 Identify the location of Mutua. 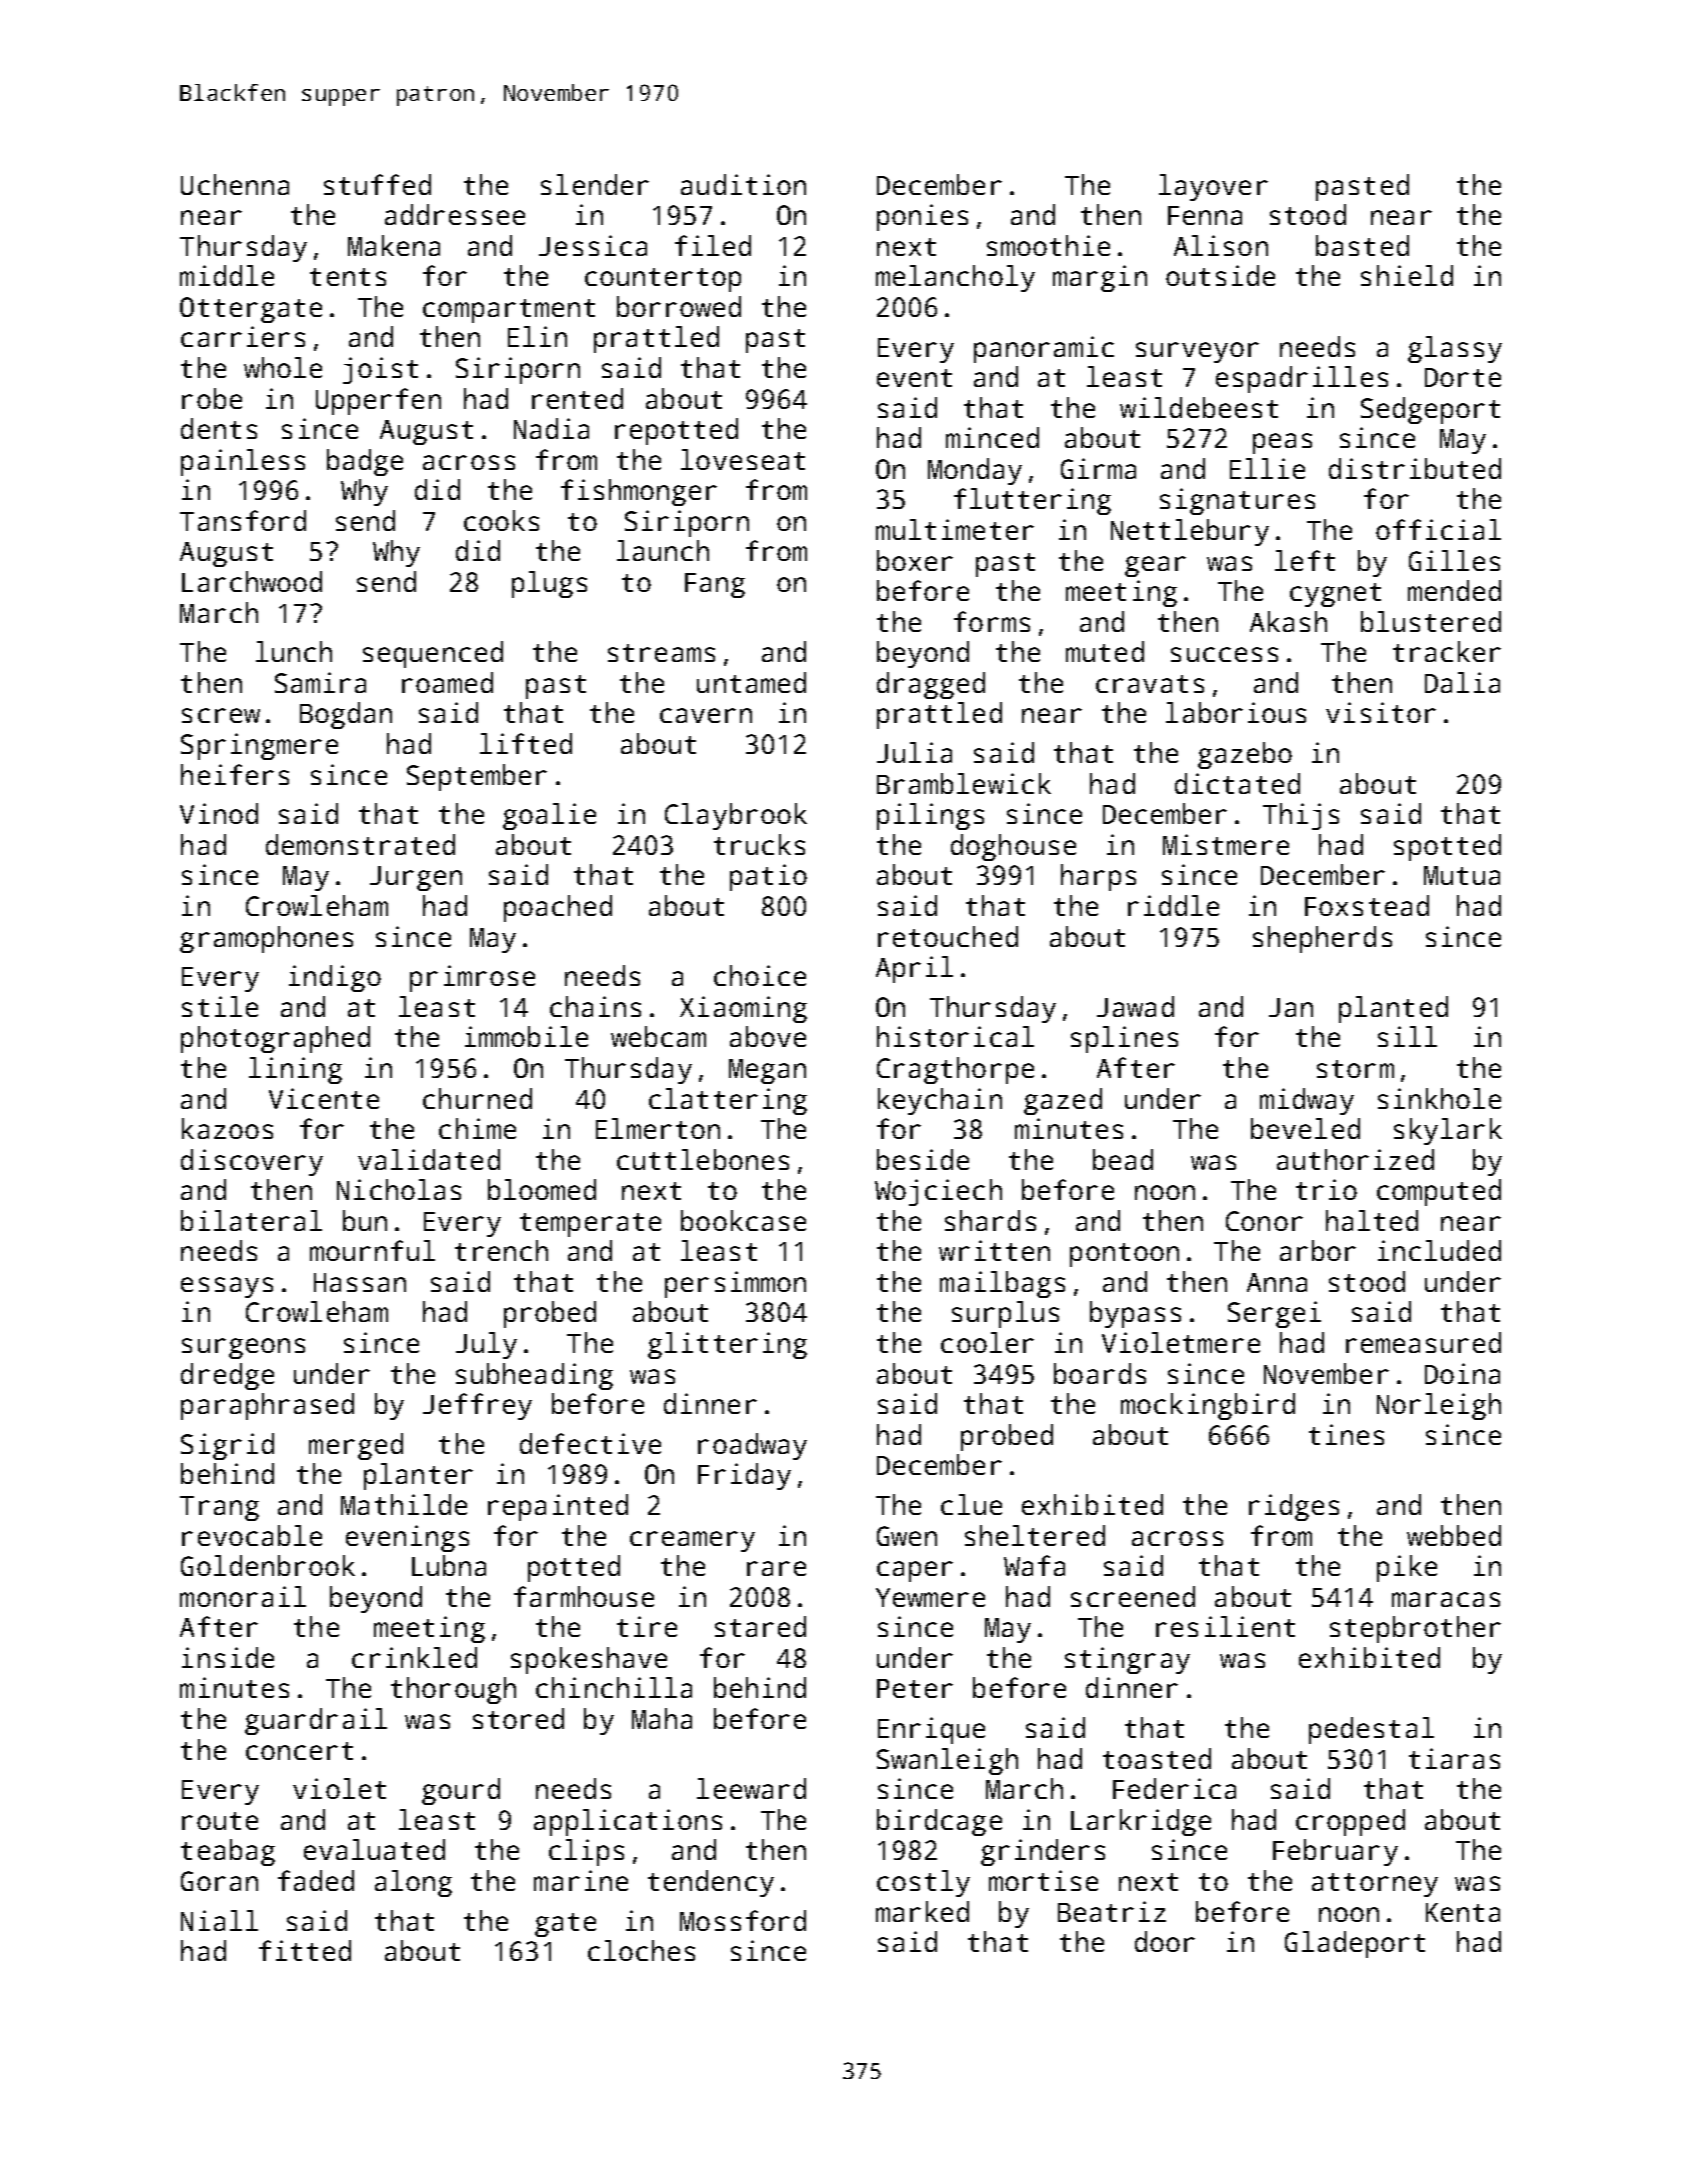
(1462, 875).
